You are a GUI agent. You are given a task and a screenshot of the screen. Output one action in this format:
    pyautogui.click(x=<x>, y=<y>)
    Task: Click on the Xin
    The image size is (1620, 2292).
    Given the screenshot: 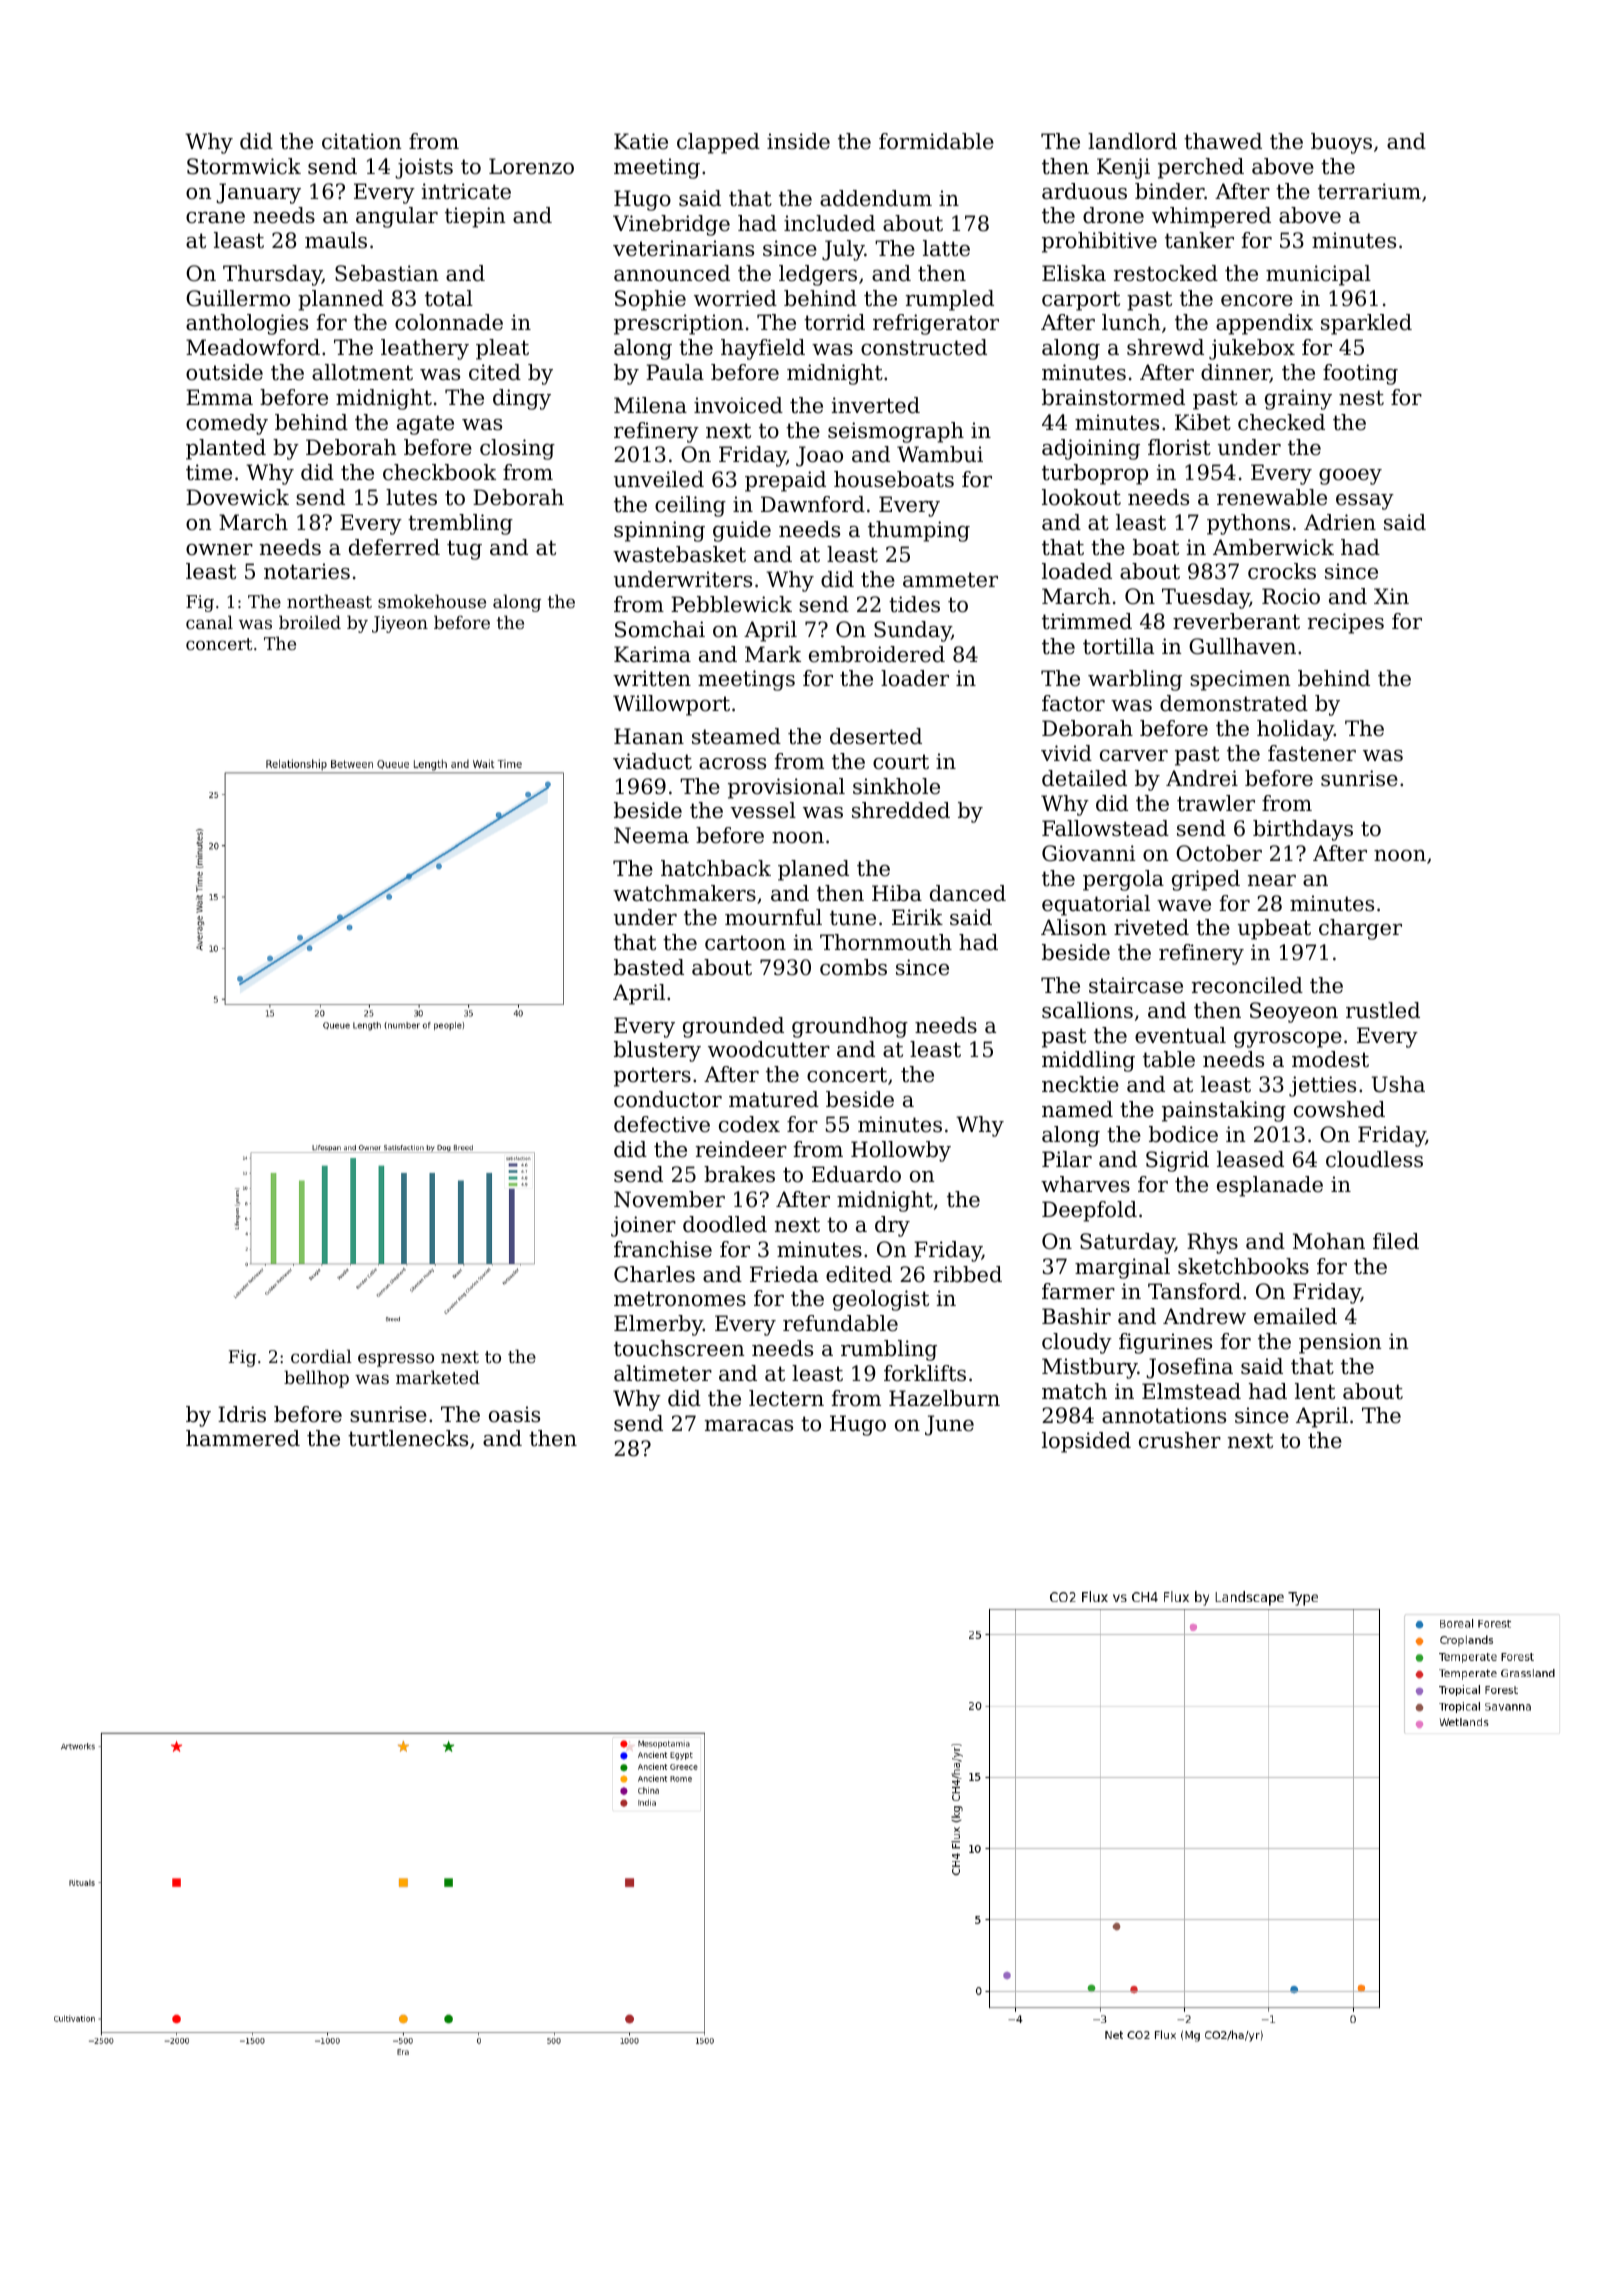 What is the action you would take?
    pyautogui.click(x=1391, y=596)
